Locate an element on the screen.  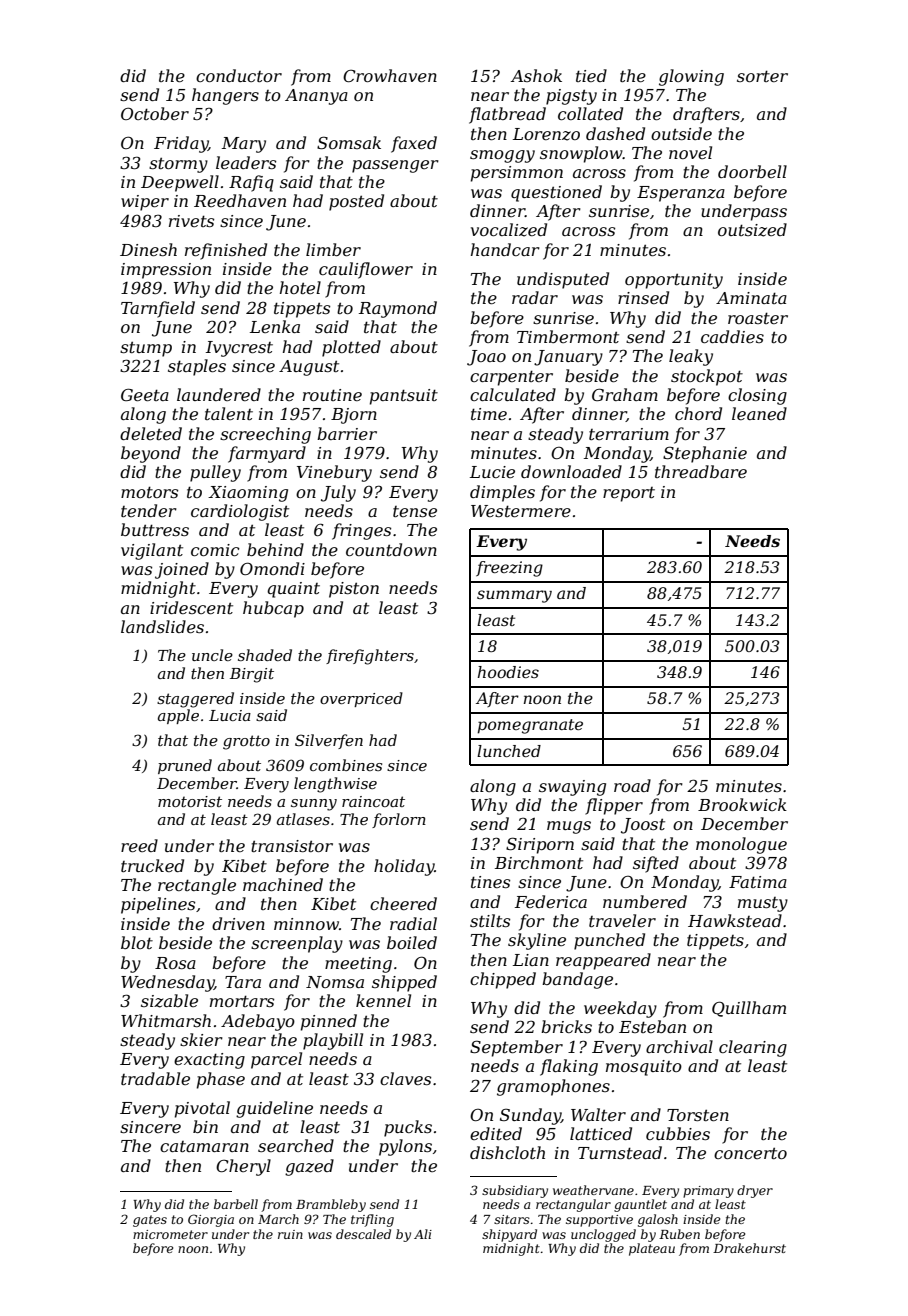
wiper is located at coordinates (145, 203).
